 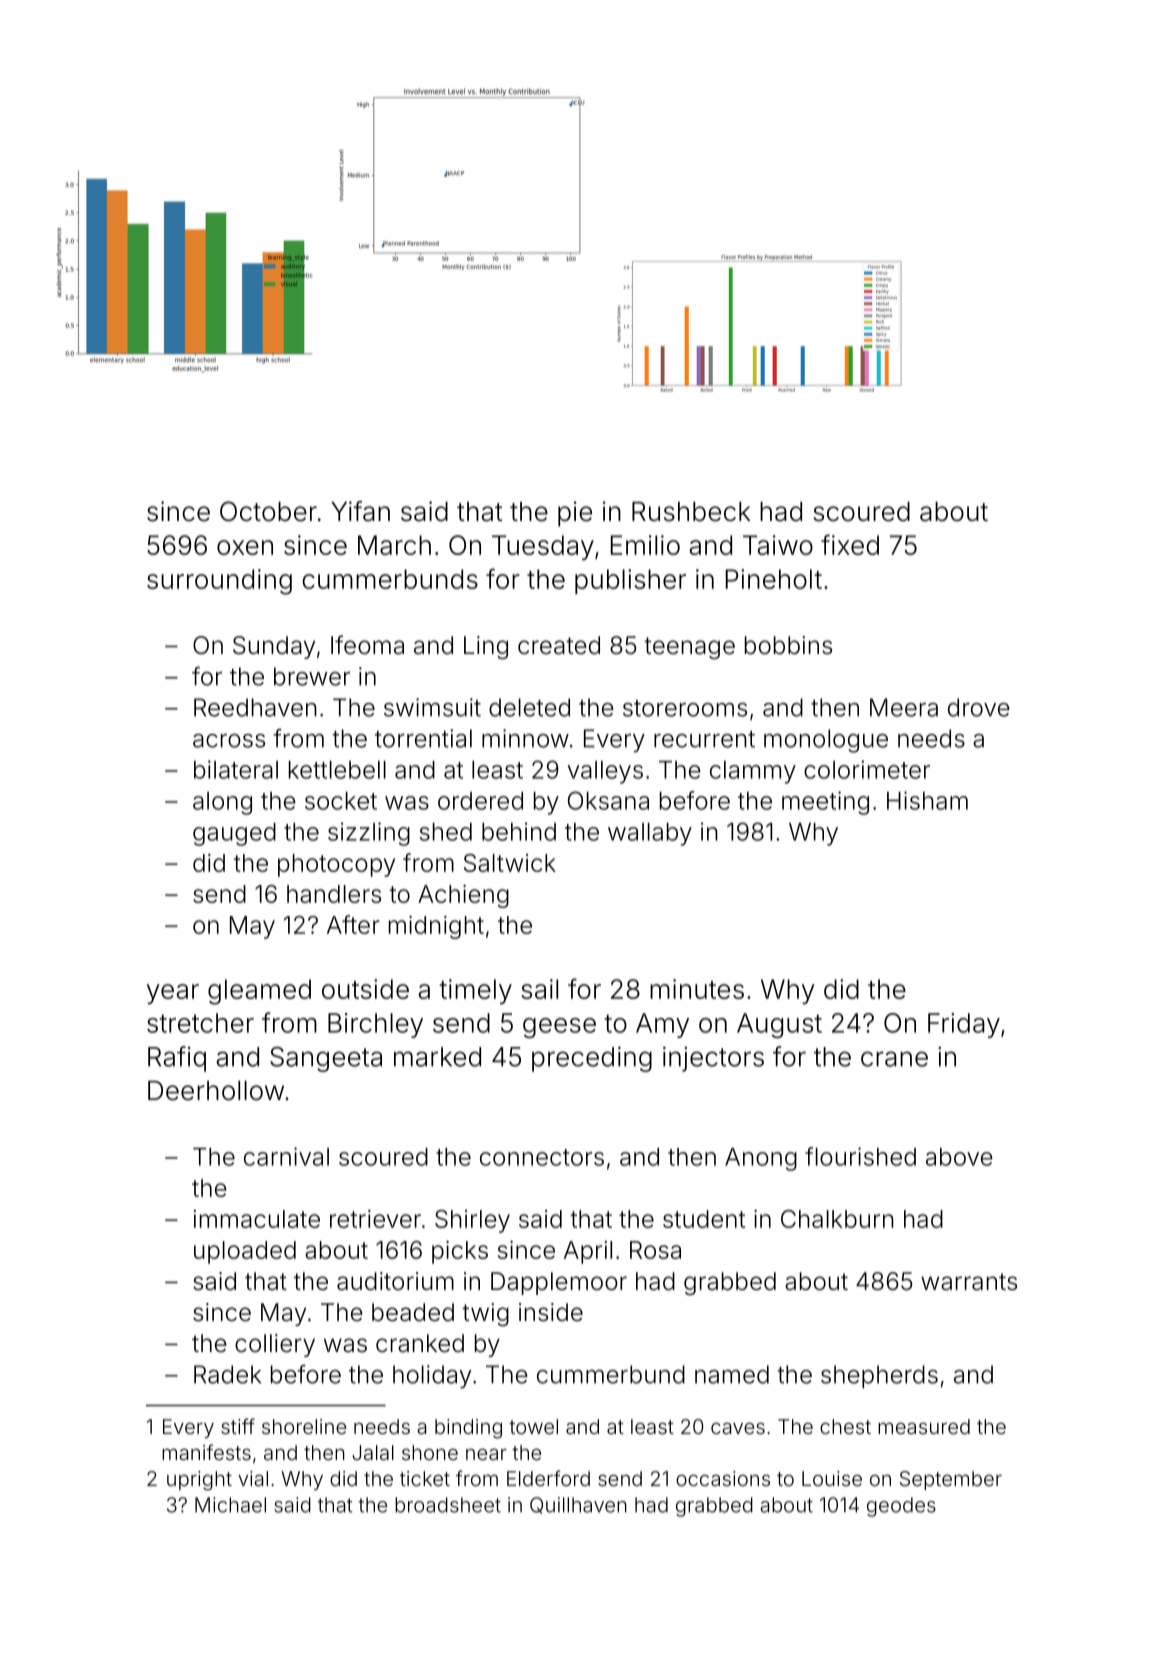 I want to click on colliery, so click(x=275, y=1345).
